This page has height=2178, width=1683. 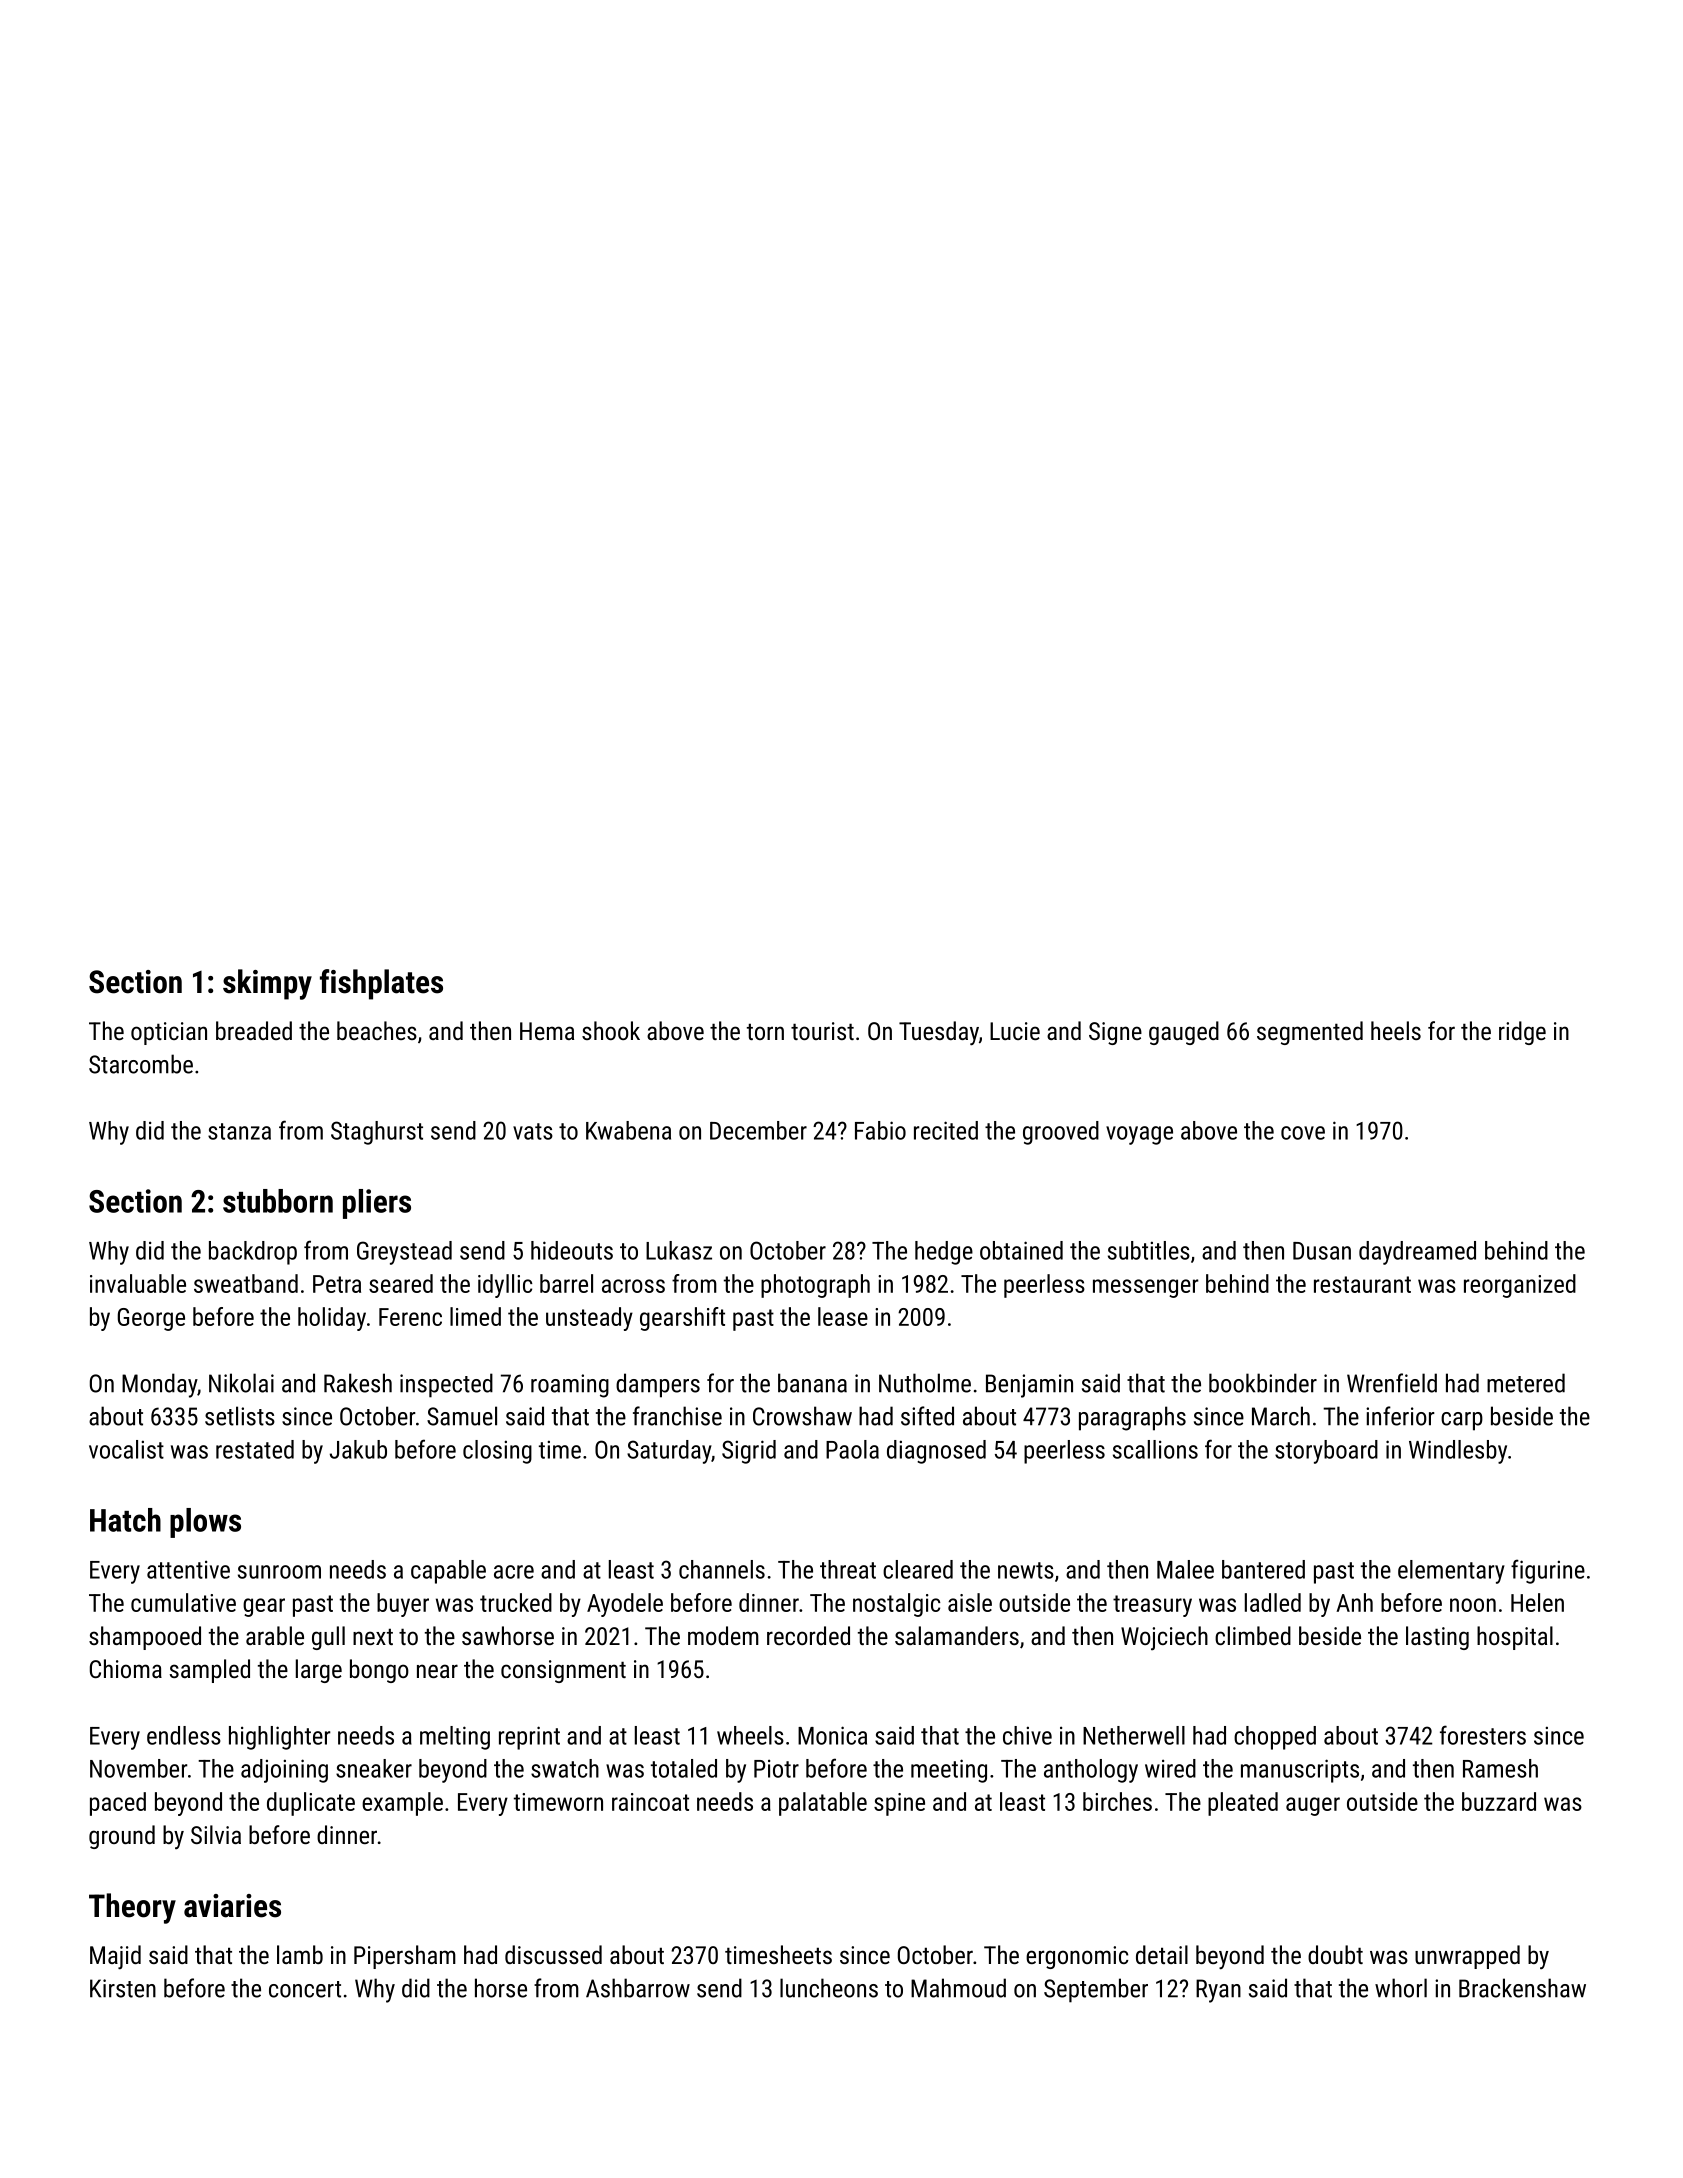 I want to click on tourist, so click(x=822, y=1031).
